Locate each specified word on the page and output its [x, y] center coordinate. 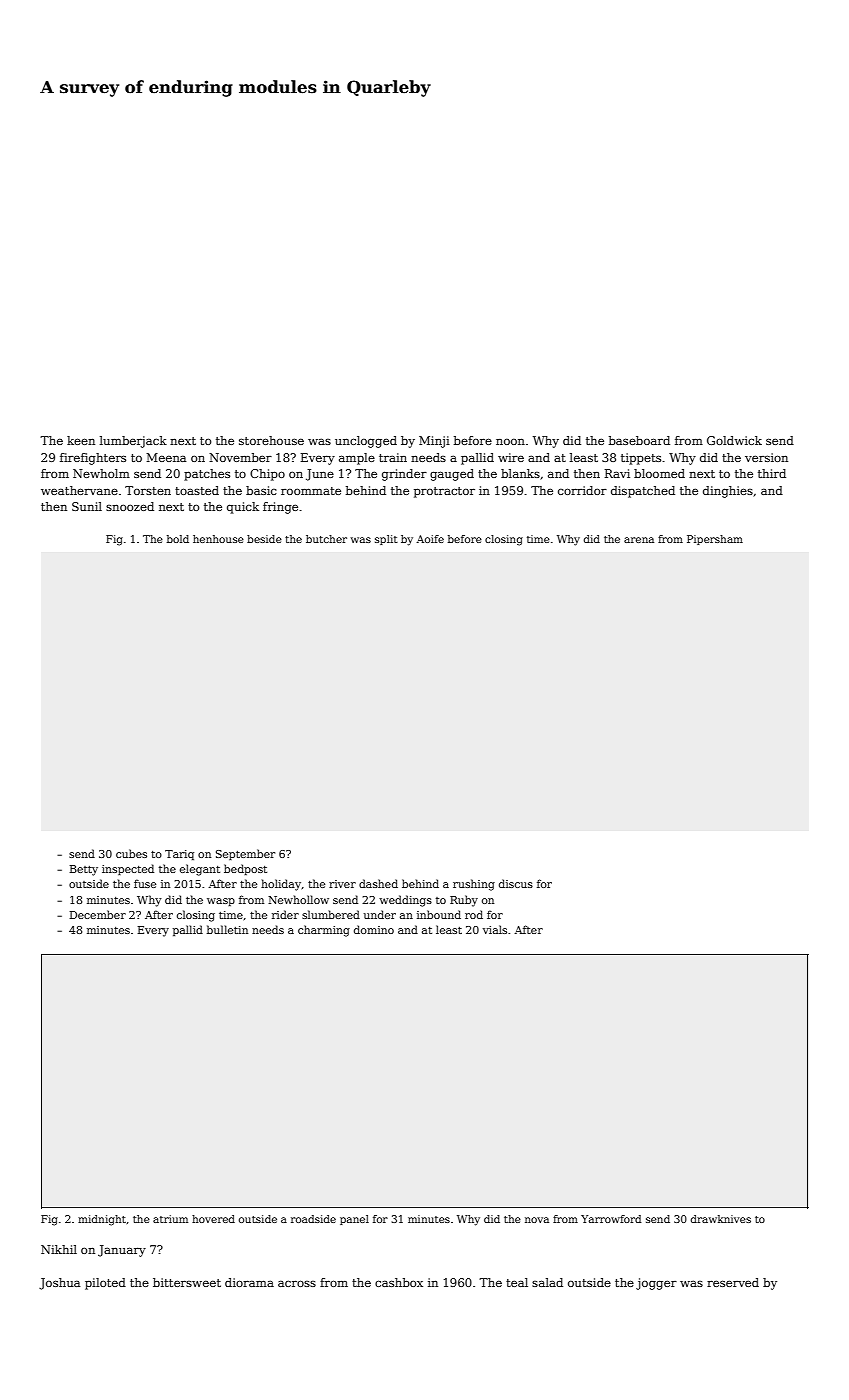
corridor [582, 490]
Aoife [430, 539]
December [98, 914]
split [386, 540]
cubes [131, 853]
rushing [474, 885]
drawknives [721, 1219]
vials [495, 929]
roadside [313, 1219]
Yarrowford [611, 1219]
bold [178, 539]
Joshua [59, 1284]
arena [639, 540]
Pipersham [715, 540]
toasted [197, 490]
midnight [102, 1220]
